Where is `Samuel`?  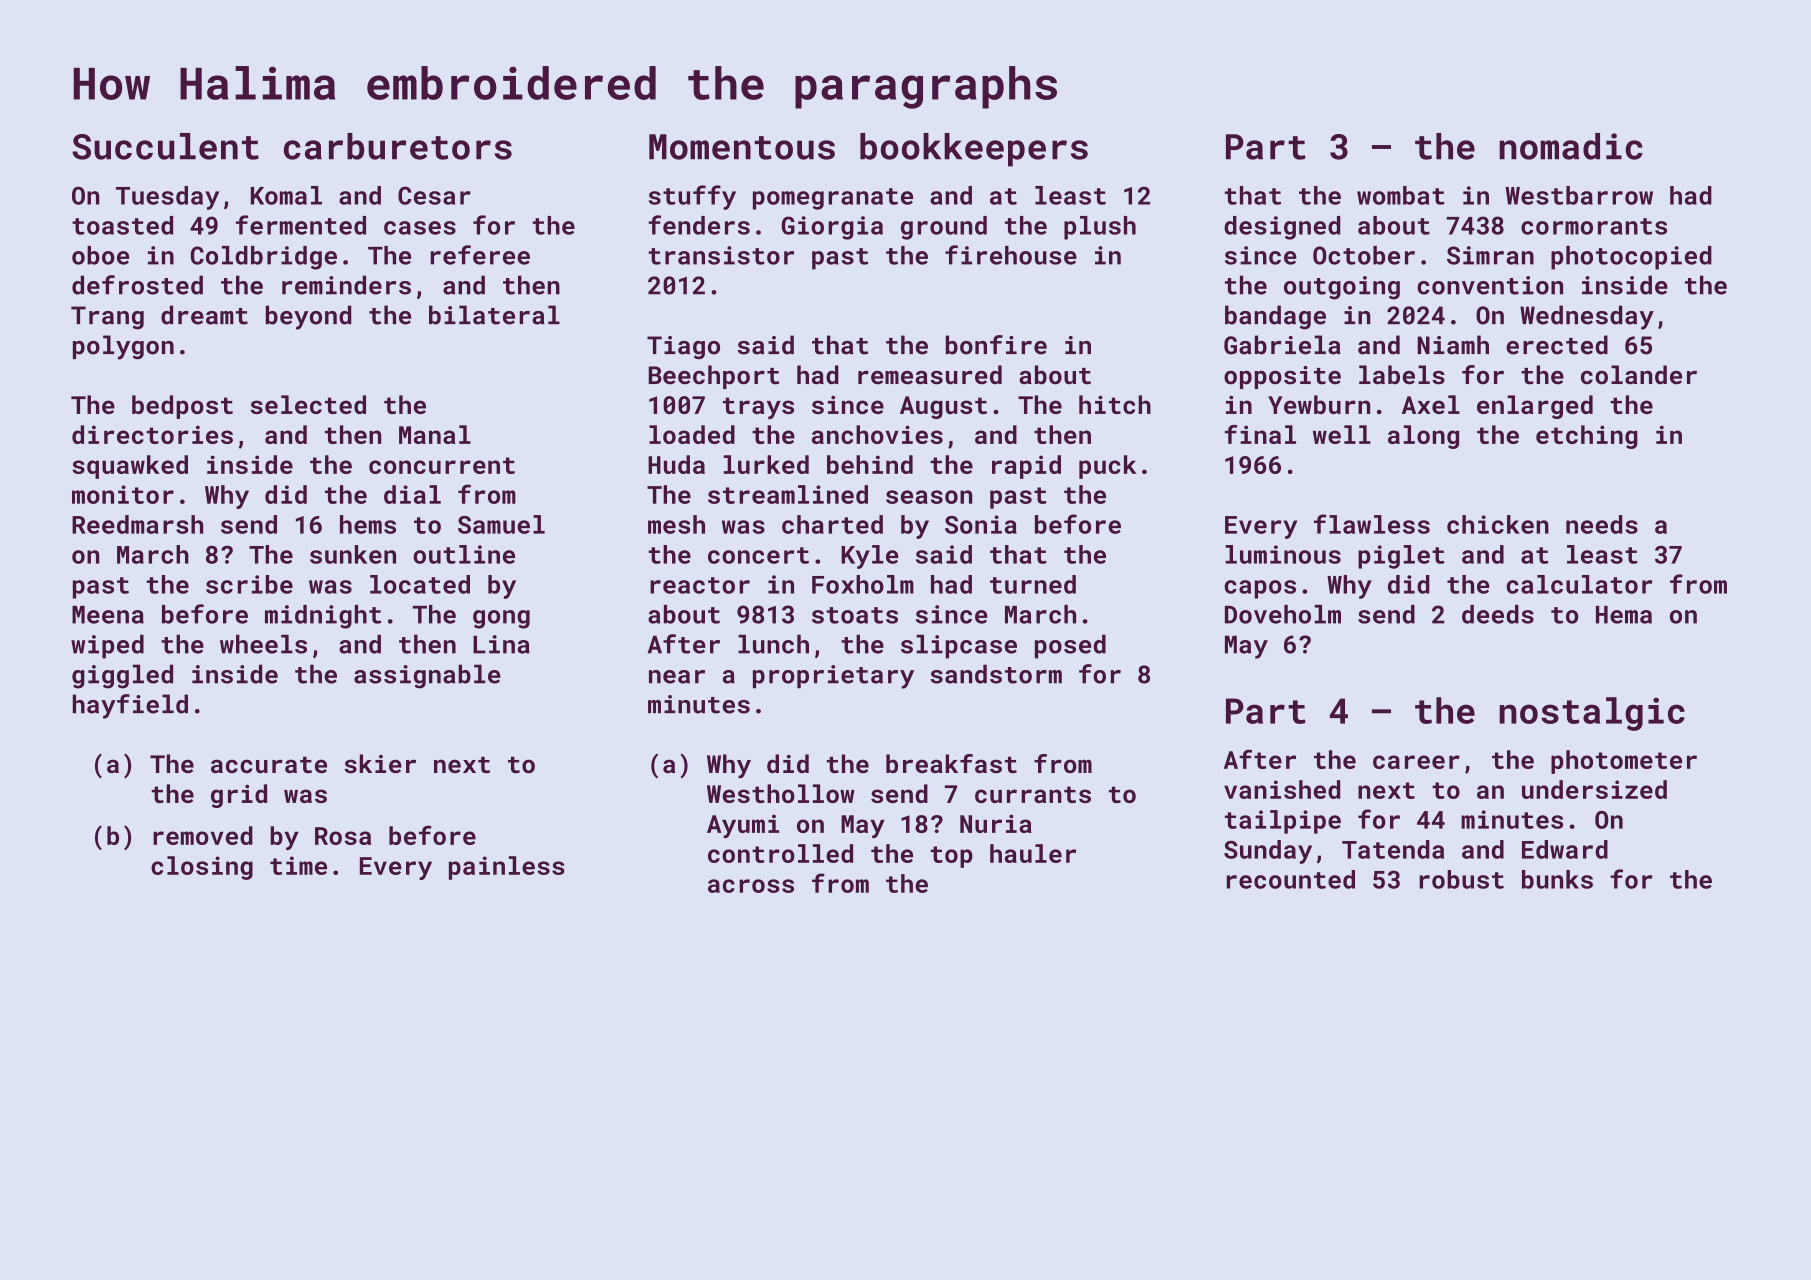
Samuel is located at coordinates (501, 524).
